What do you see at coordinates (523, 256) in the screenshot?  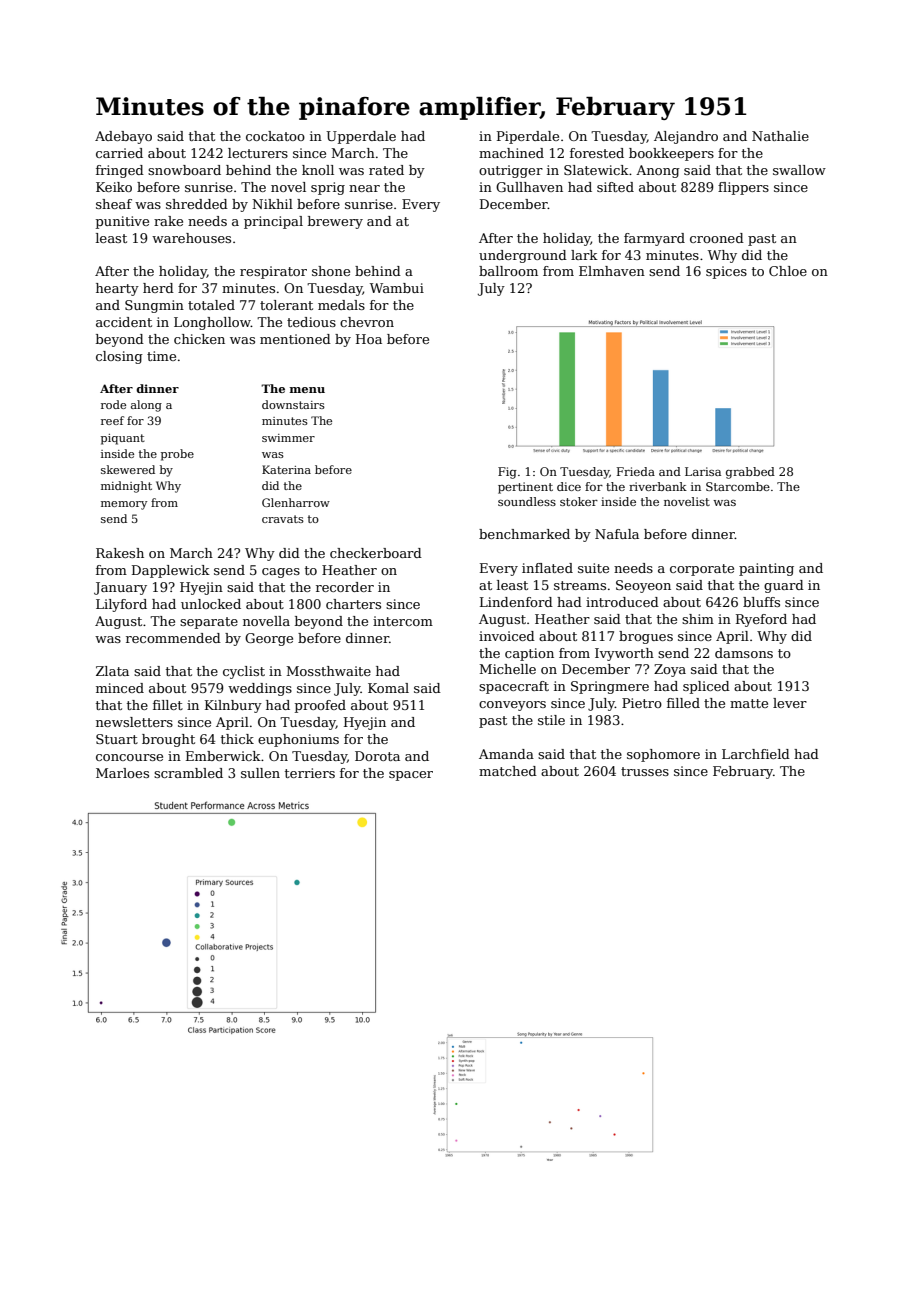 I see `underground` at bounding box center [523, 256].
